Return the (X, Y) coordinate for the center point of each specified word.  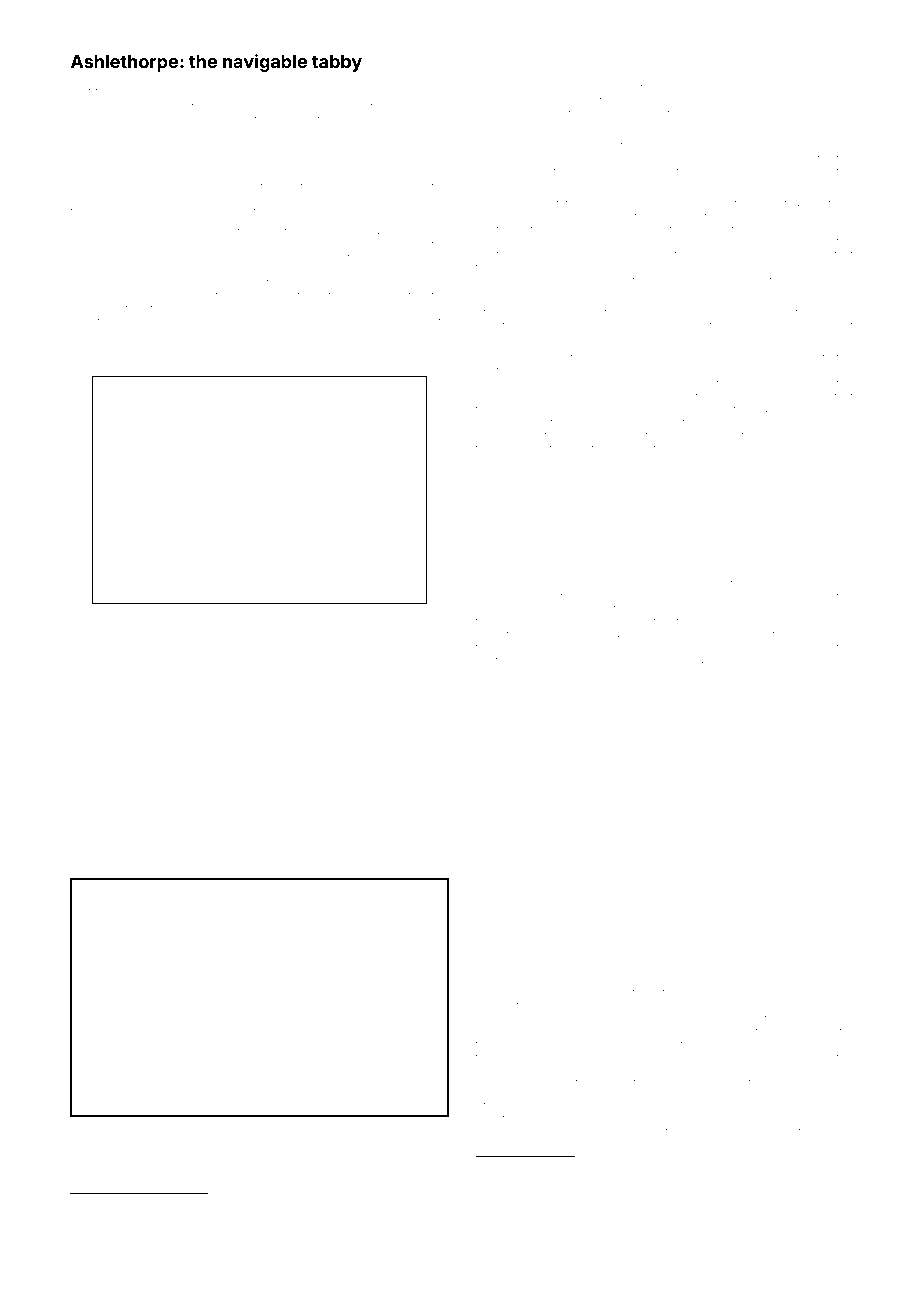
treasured (827, 423)
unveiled (809, 648)
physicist (621, 1008)
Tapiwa (611, 171)
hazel (83, 200)
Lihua (433, 120)
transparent (505, 449)
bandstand (207, 1204)
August (233, 1129)
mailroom (549, 661)
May (487, 585)
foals (840, 203)
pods (488, 636)
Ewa (436, 199)
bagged (91, 284)
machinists (504, 1019)
